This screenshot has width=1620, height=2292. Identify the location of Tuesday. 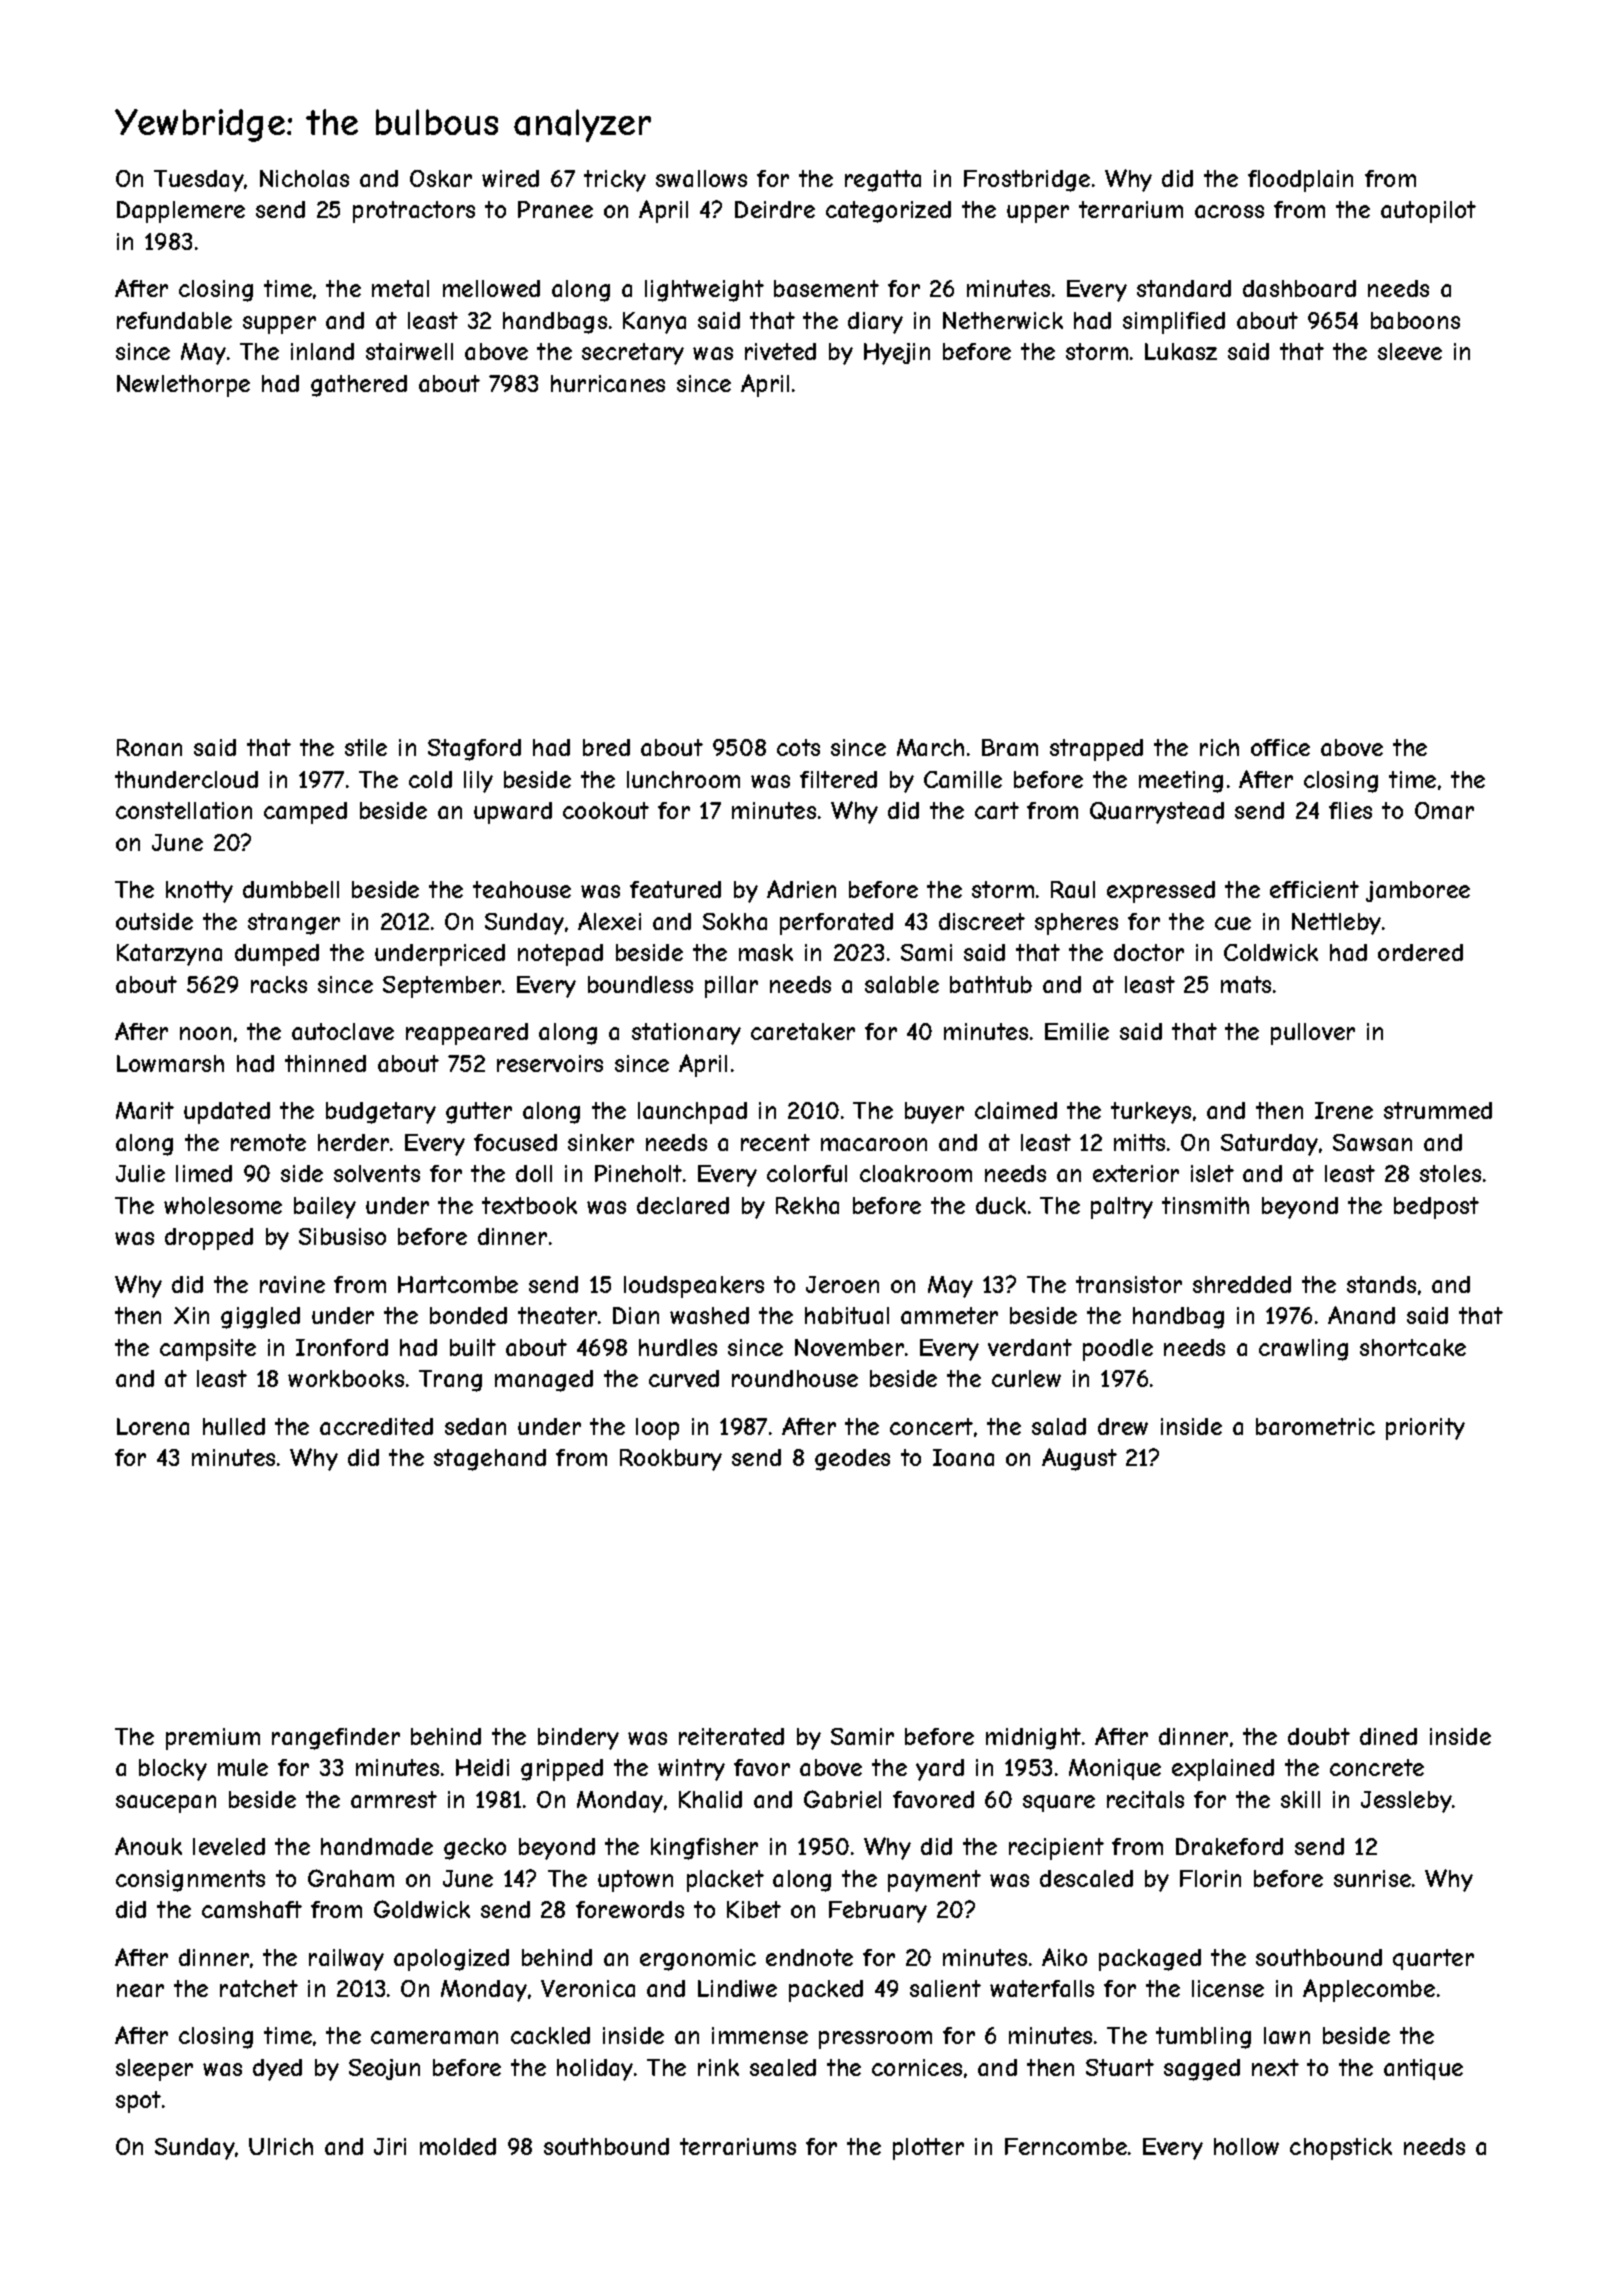
(199, 181).
